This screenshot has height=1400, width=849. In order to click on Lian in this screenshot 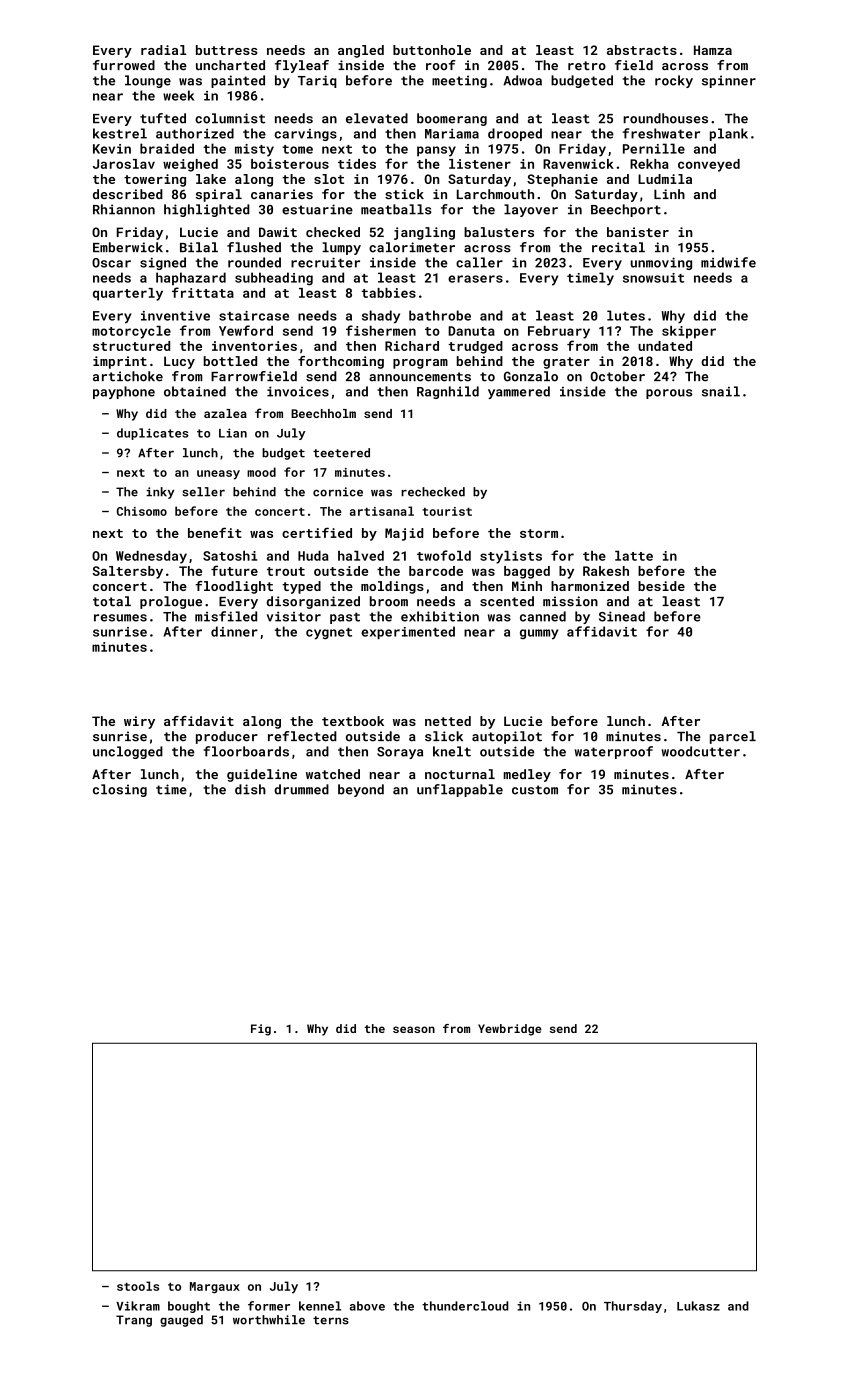, I will do `click(233, 433)`.
